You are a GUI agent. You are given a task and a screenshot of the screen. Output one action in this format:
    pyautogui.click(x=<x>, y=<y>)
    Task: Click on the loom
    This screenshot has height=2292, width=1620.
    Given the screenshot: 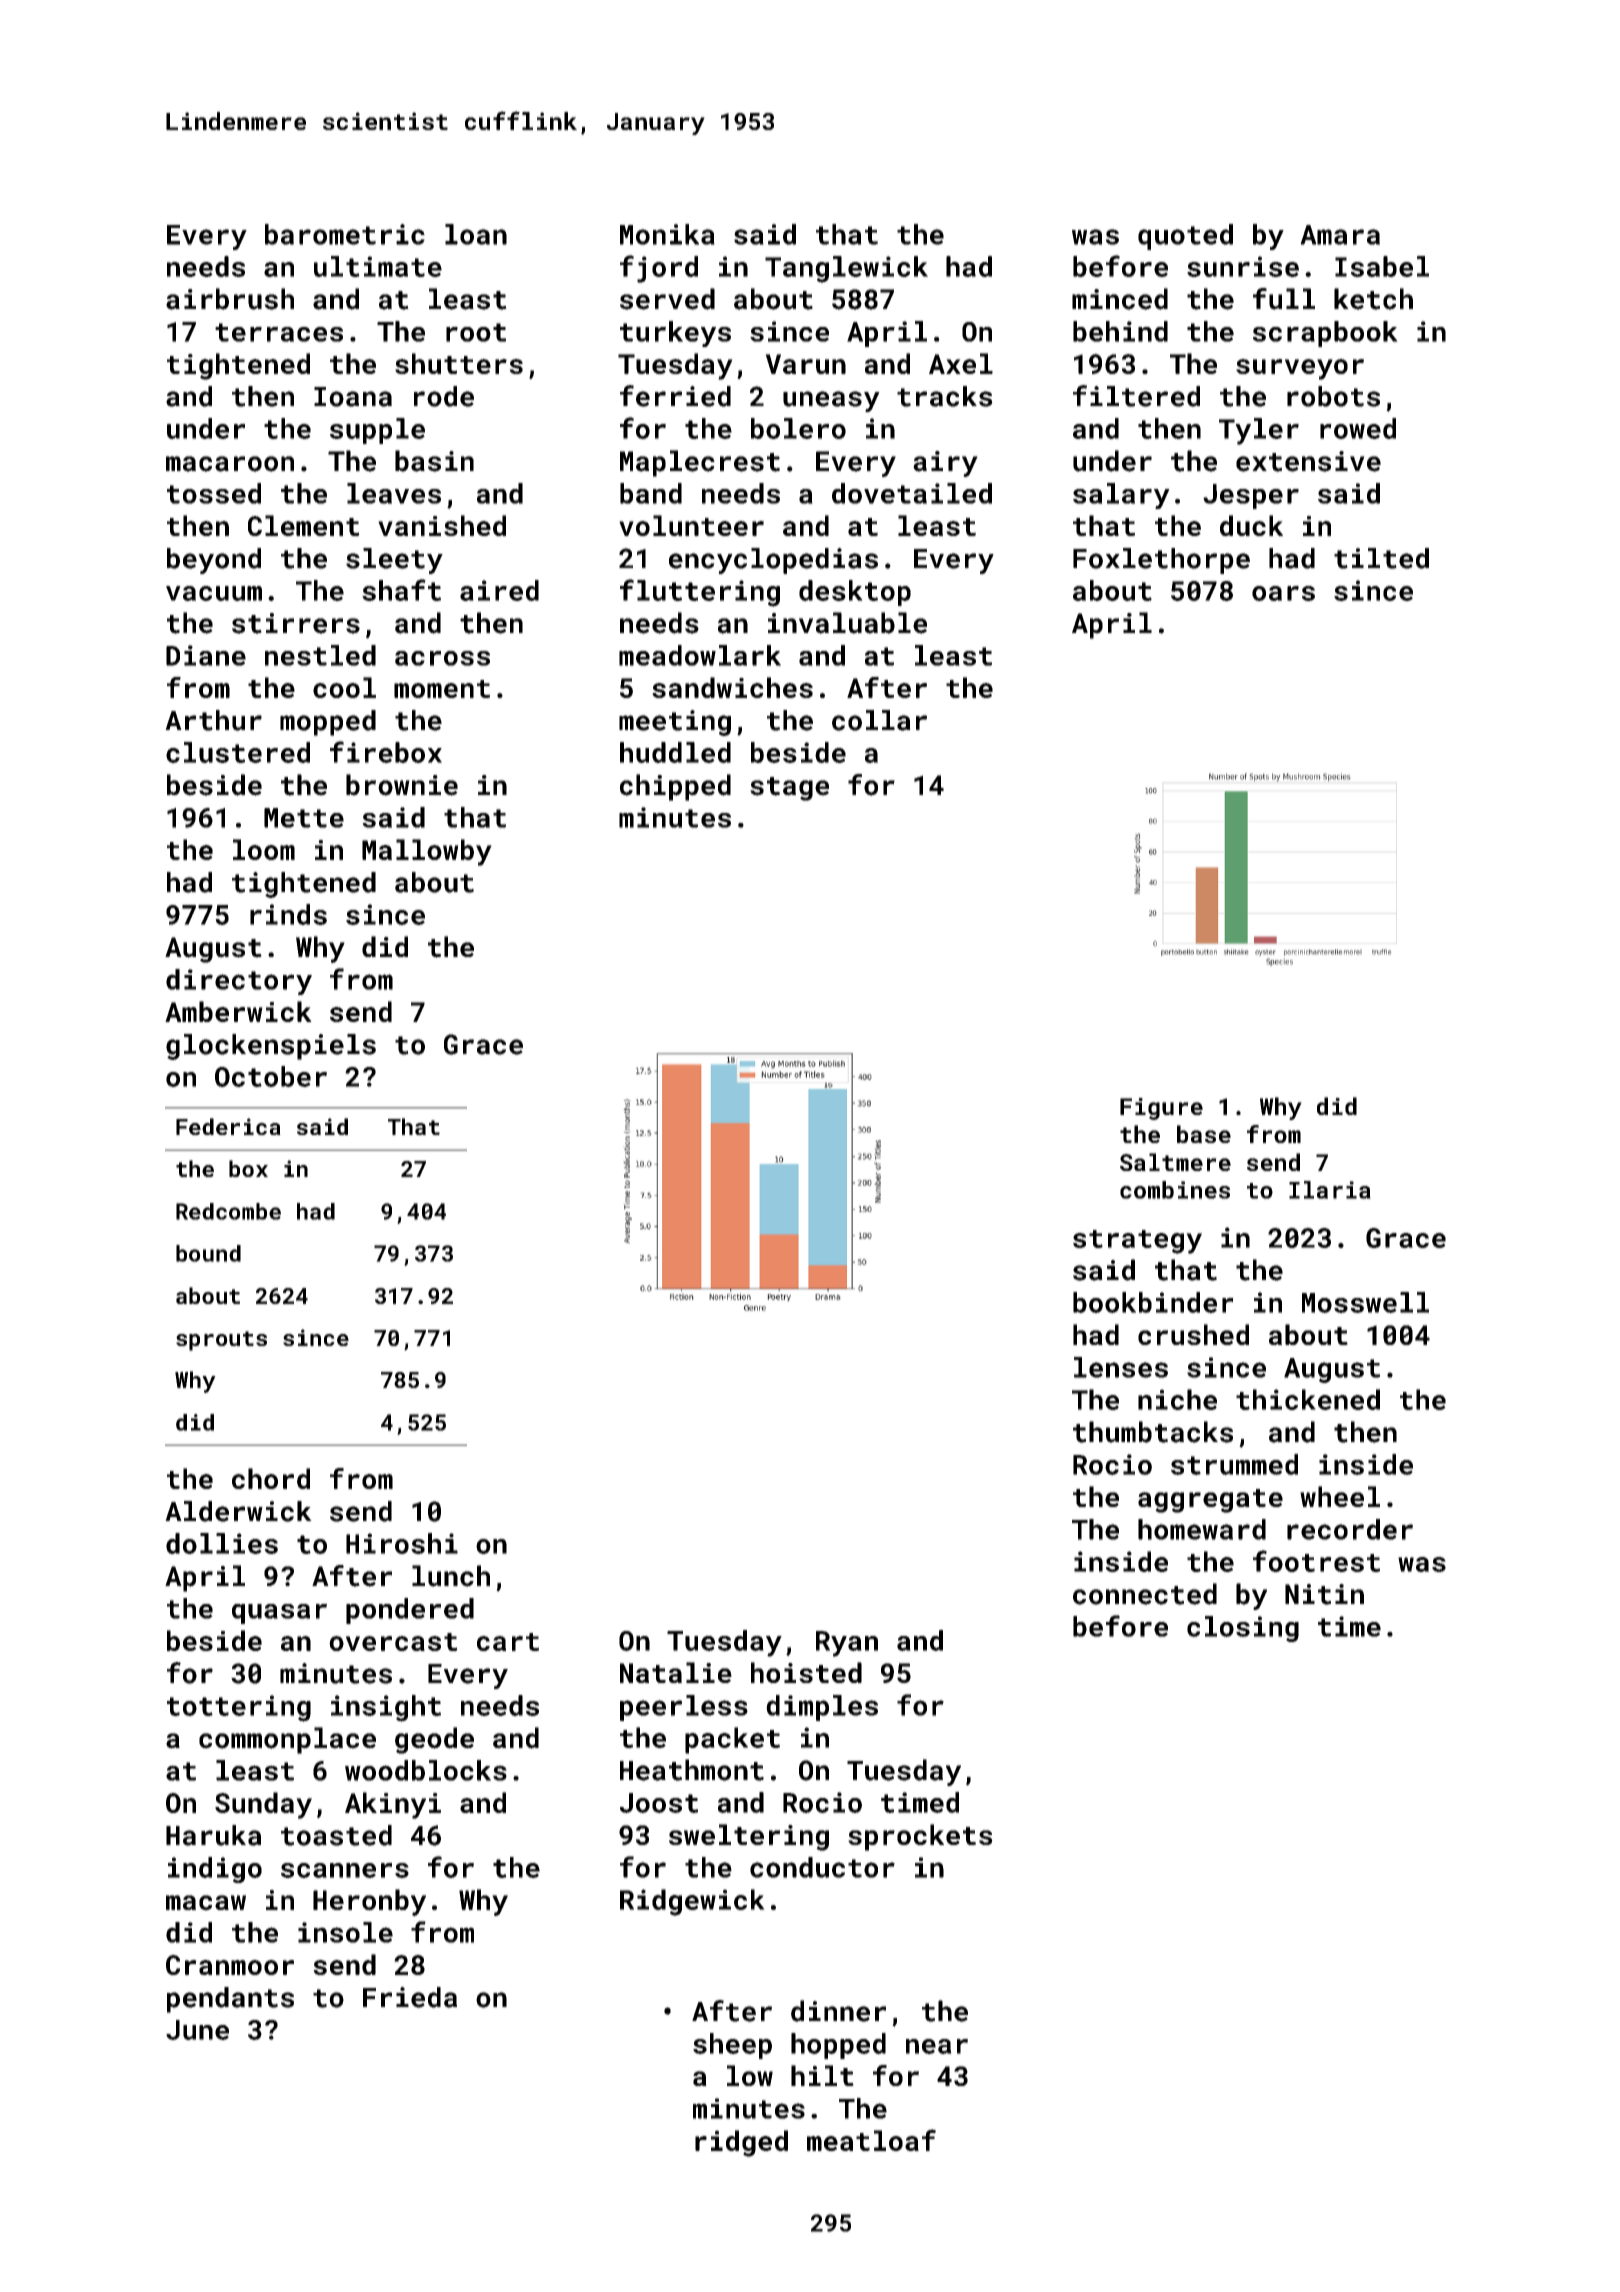 What is the action you would take?
    pyautogui.click(x=264, y=849)
